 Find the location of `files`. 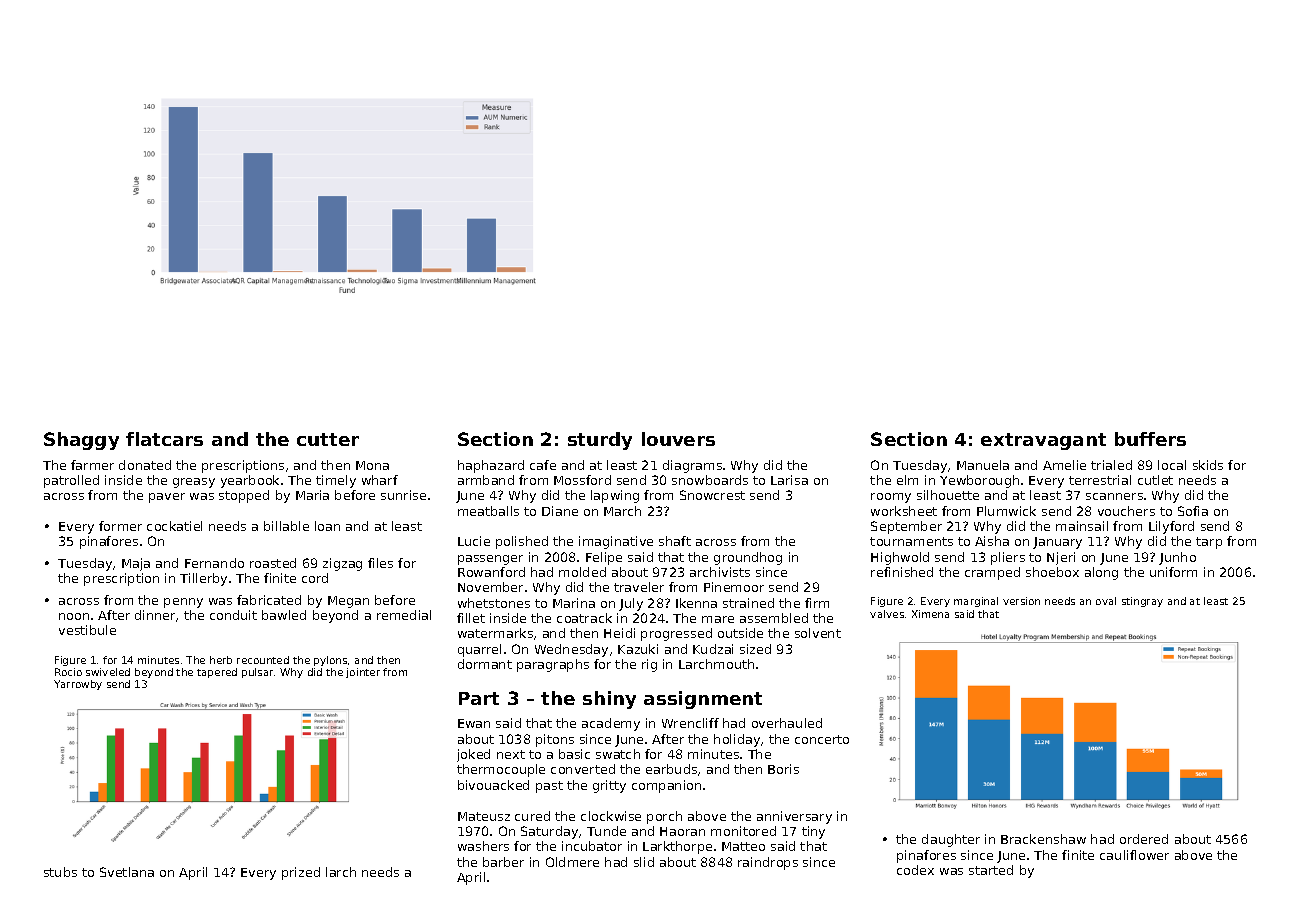

files is located at coordinates (380, 563).
